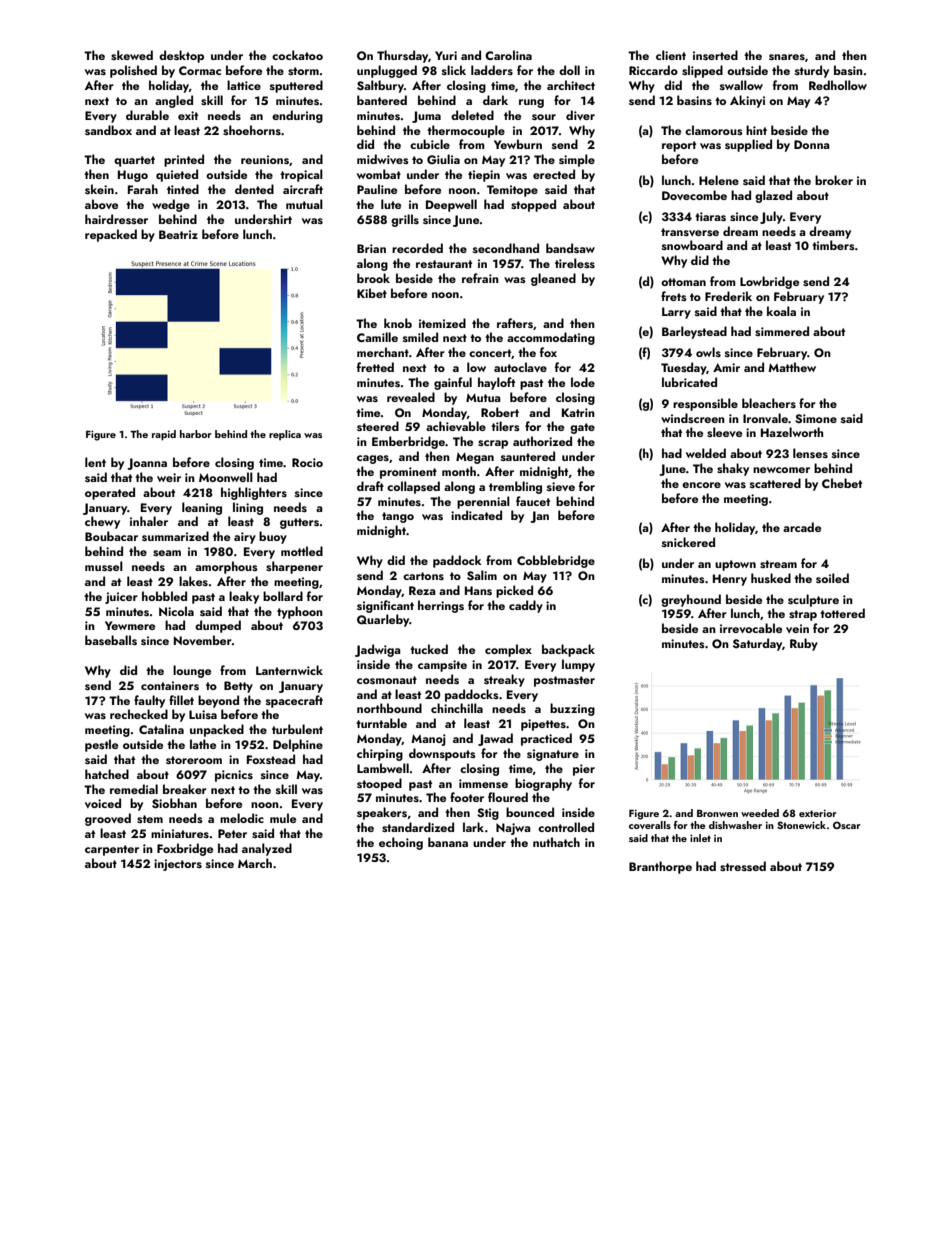 This screenshot has width=952, height=1233. I want to click on broker, so click(834, 180).
